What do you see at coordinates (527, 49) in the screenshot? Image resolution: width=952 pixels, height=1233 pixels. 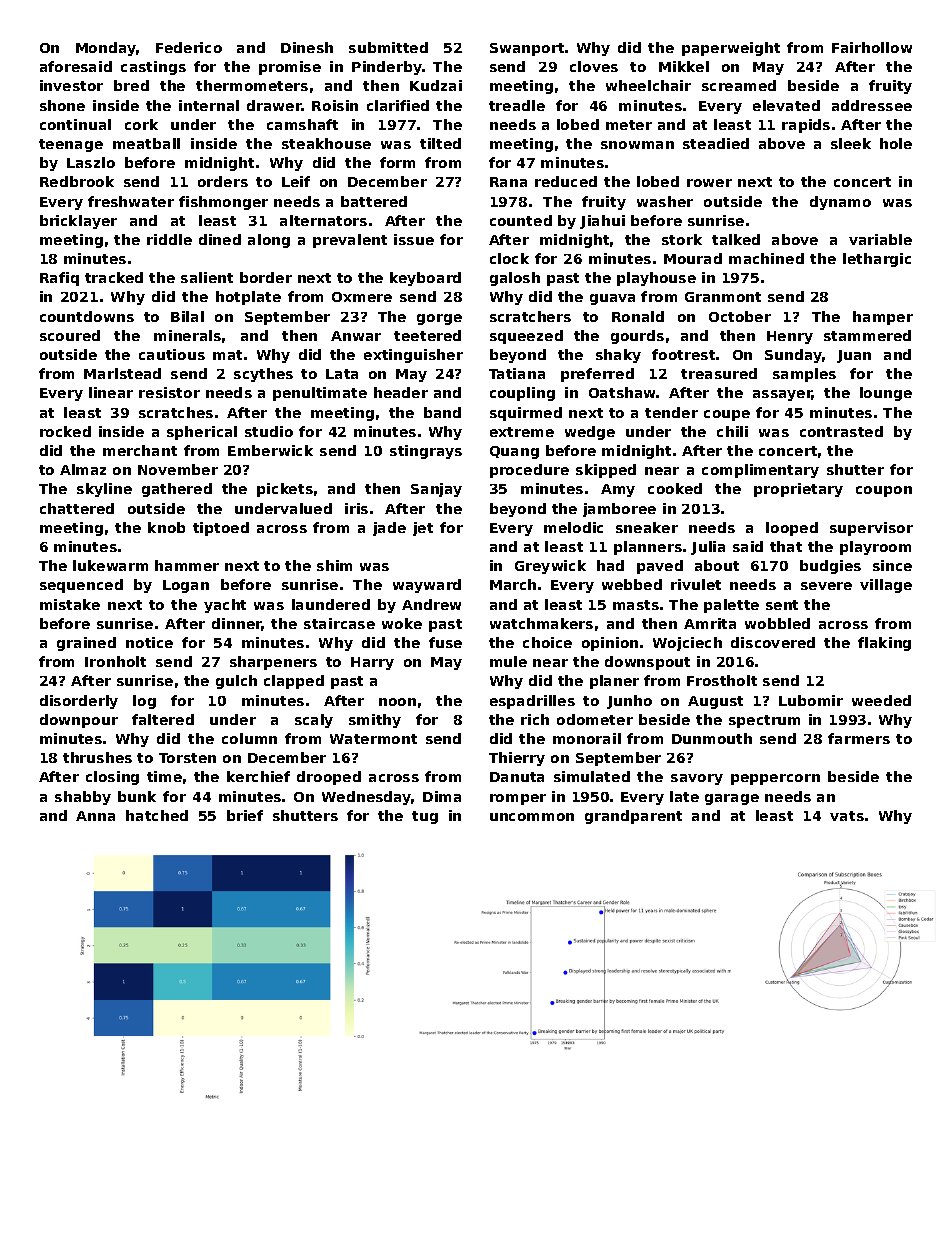 I see `Swanport` at bounding box center [527, 49].
